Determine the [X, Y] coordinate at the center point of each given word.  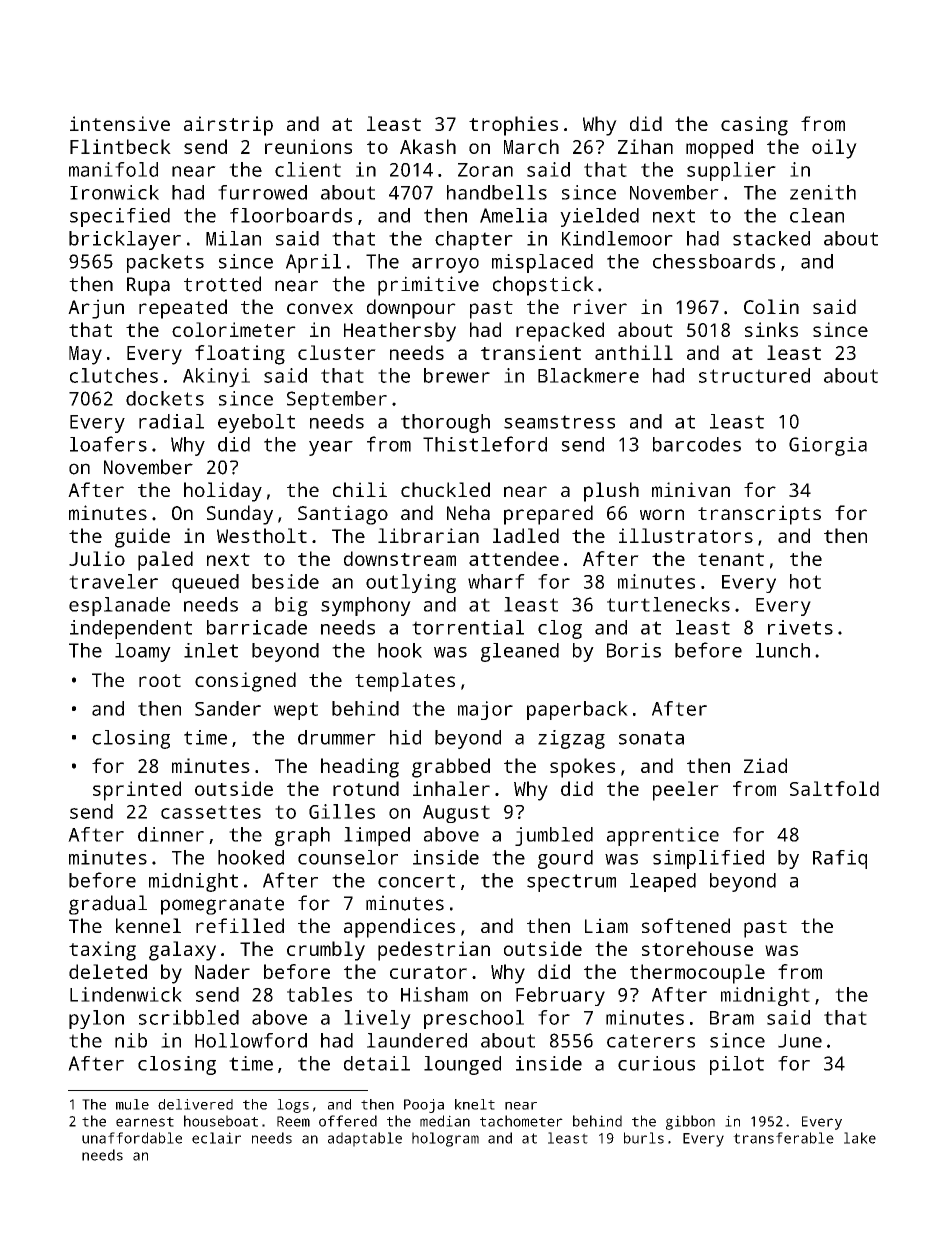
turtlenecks [668, 604]
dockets [165, 398]
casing [754, 126]
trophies [513, 126]
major [485, 710]
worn [662, 514]
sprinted [137, 791]
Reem [293, 1121]
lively [377, 1019]
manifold [113, 169]
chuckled [445, 489]
